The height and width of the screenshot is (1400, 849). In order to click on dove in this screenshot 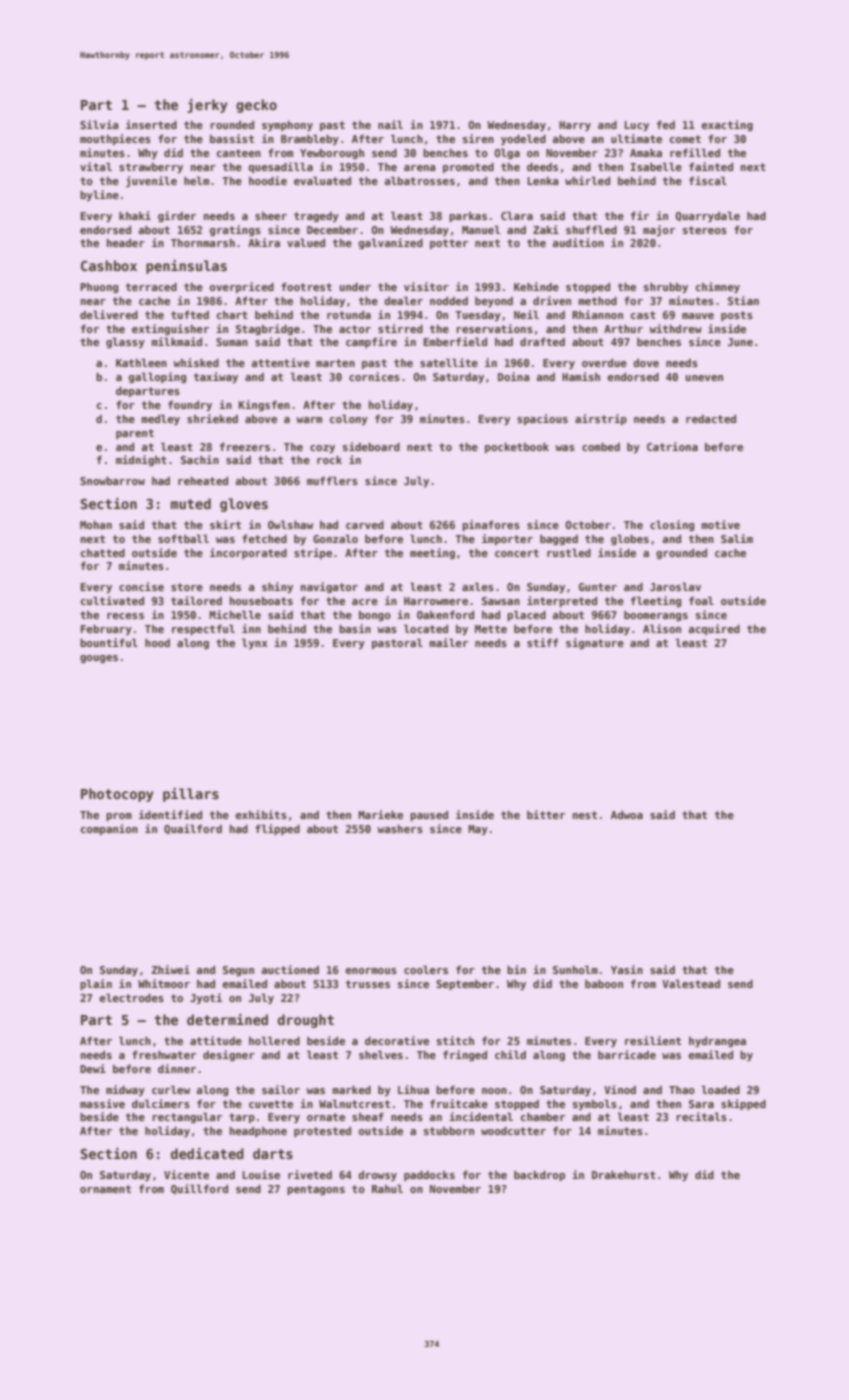, I will do `click(646, 363)`.
